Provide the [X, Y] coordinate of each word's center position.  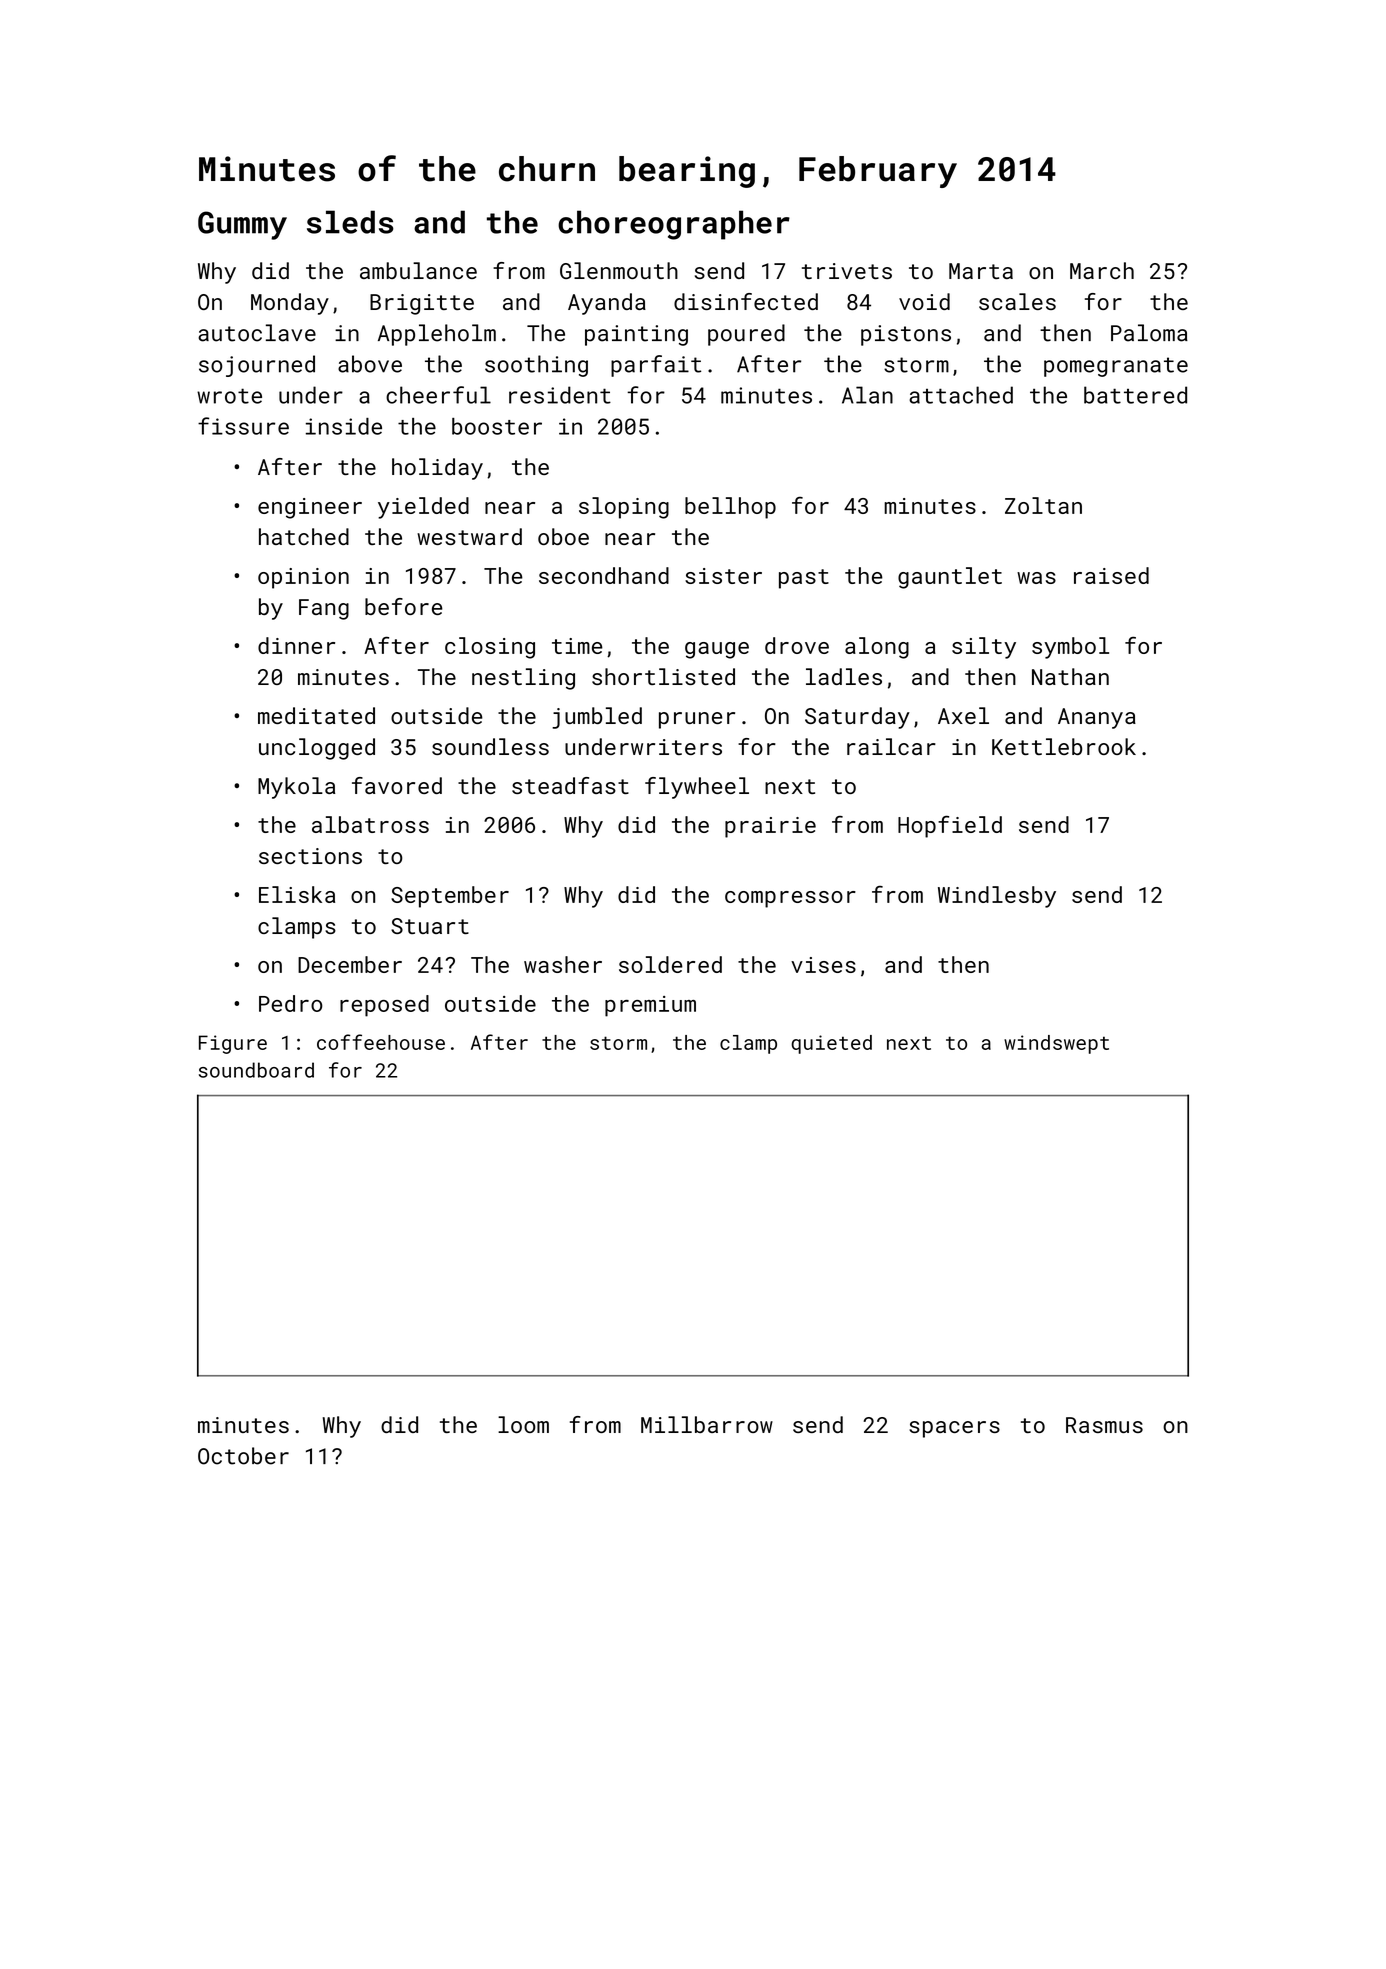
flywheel [697, 788]
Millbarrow [707, 1424]
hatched [304, 536]
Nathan [1070, 676]
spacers [954, 1429]
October [243, 1456]
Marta [981, 271]
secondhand [604, 575]
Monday [290, 304]
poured [746, 335]
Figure [233, 1044]
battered [1135, 395]
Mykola [296, 788]
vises [823, 965]
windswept [1056, 1044]
